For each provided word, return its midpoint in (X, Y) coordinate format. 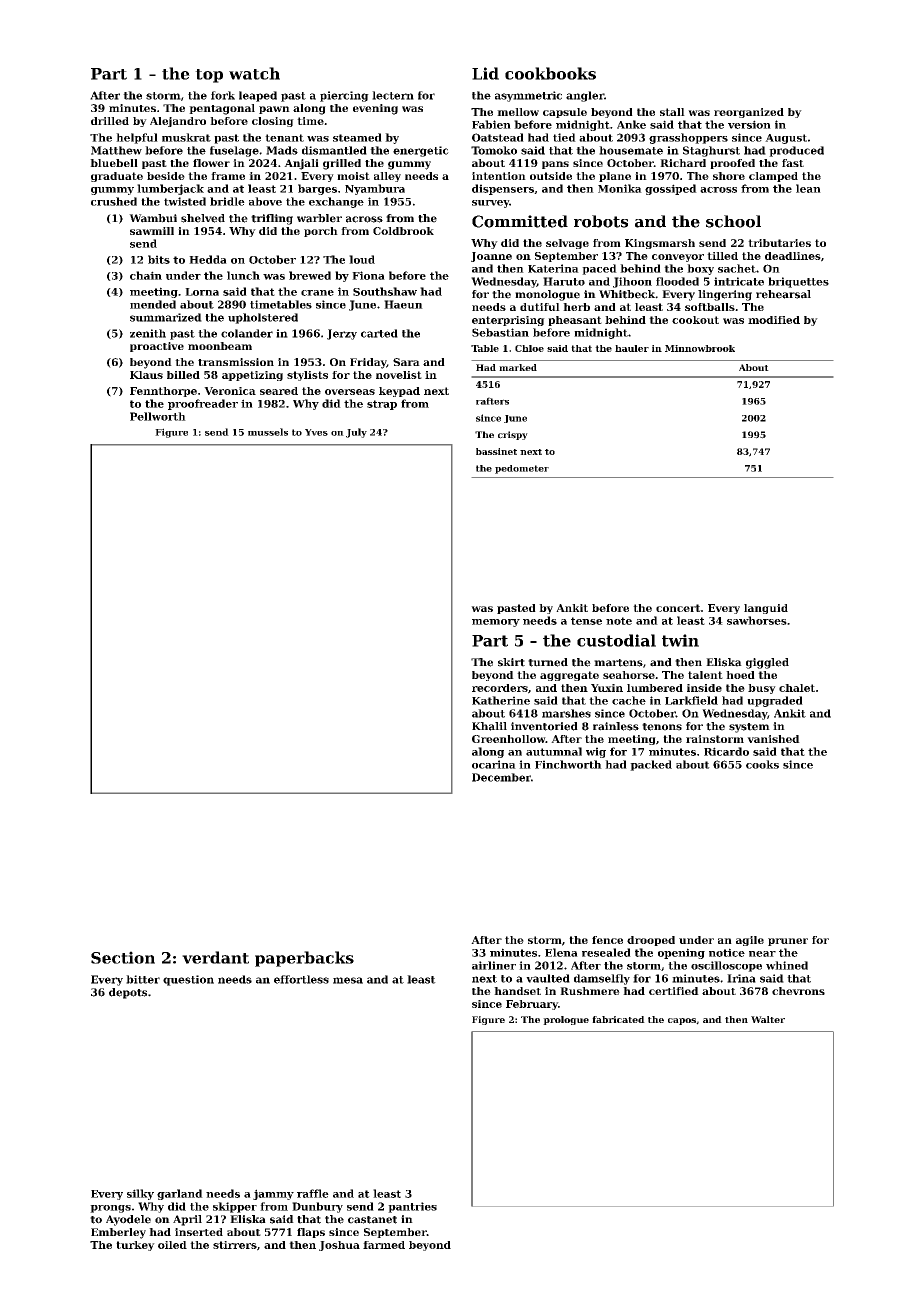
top (209, 76)
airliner (494, 965)
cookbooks (550, 73)
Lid (485, 73)
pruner (788, 942)
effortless (301, 979)
